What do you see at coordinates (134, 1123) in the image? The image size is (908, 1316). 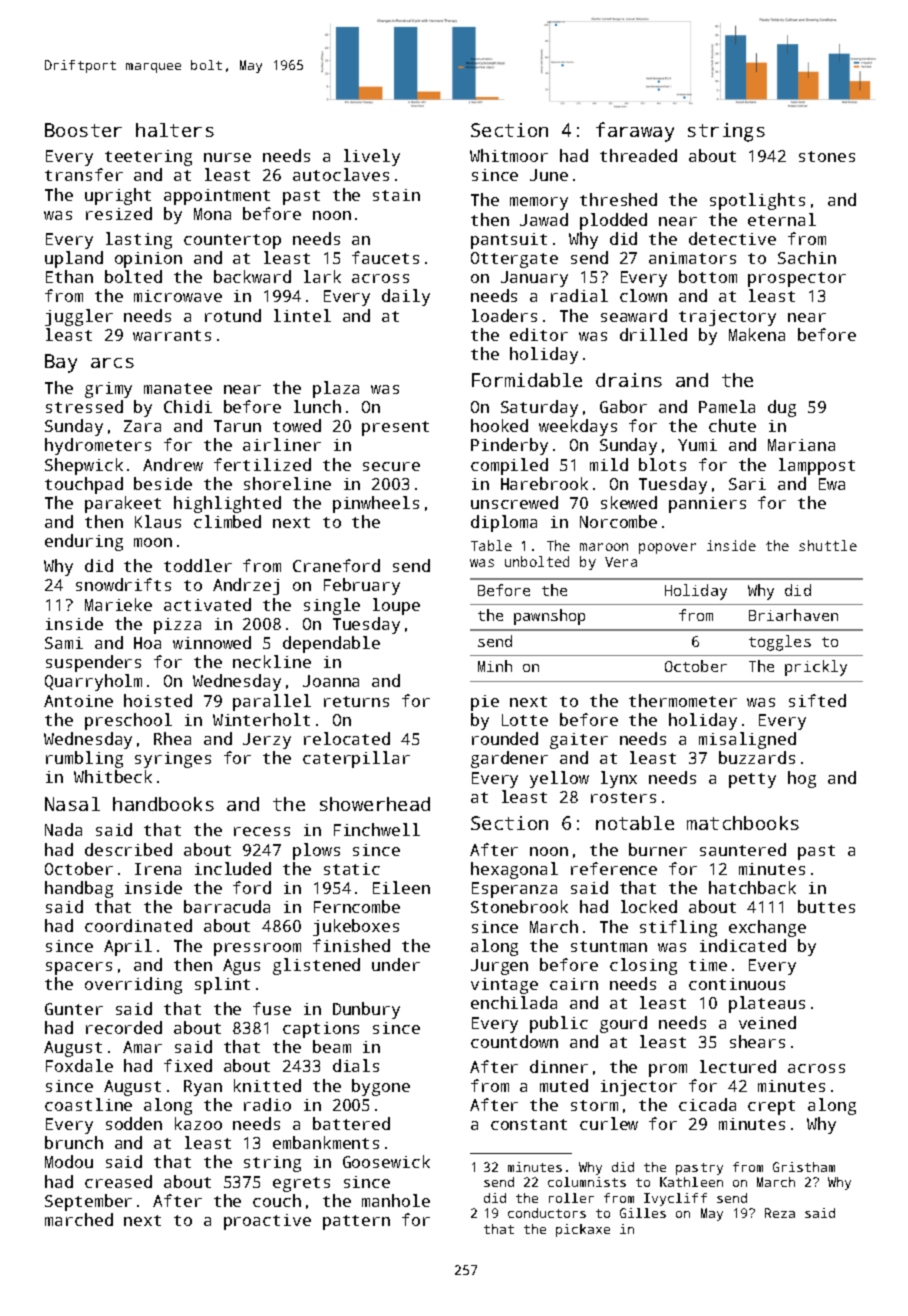 I see `sodden` at bounding box center [134, 1123].
